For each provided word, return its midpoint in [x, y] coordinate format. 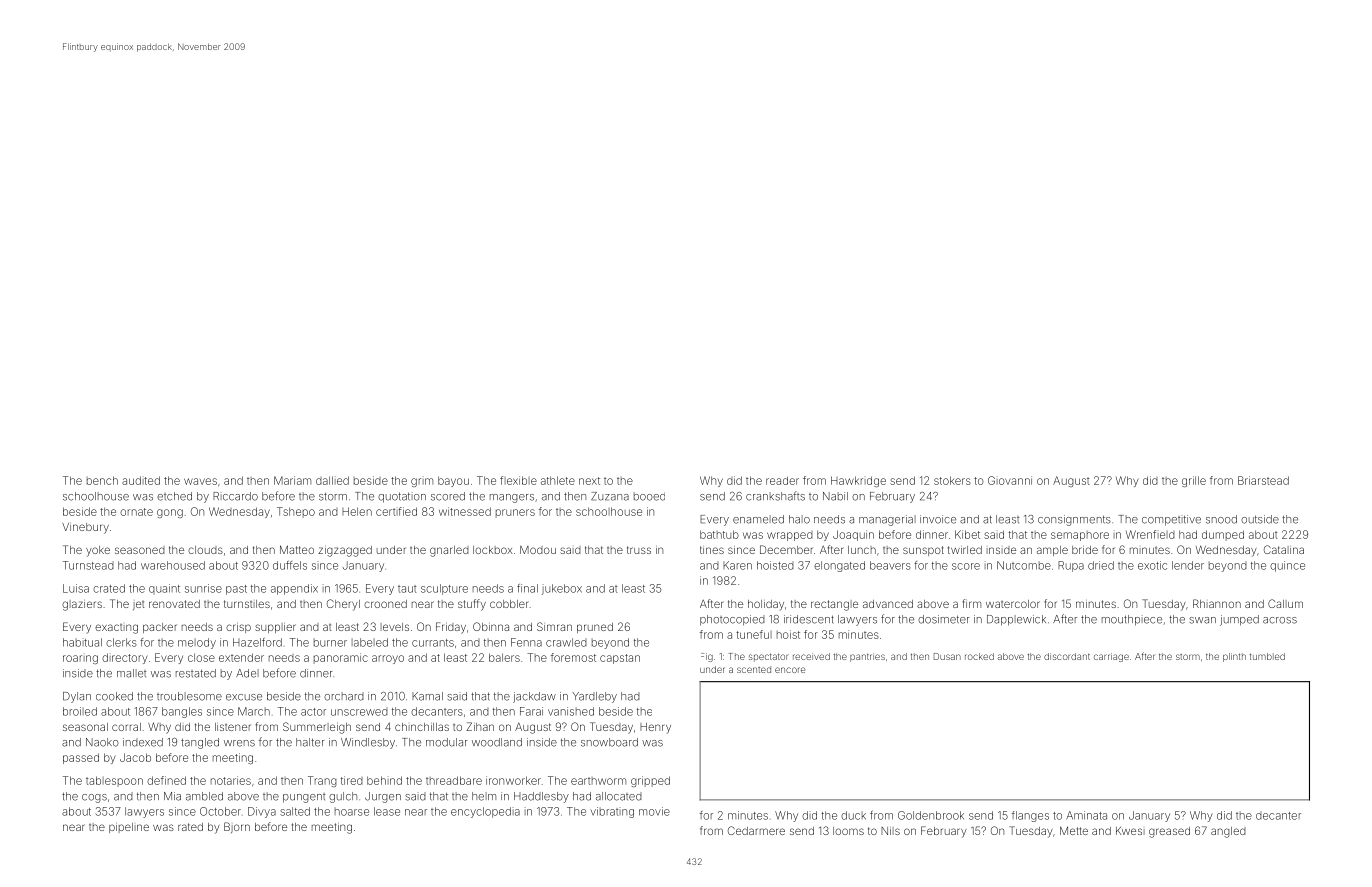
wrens [239, 743]
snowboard [609, 742]
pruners [515, 513]
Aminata [1086, 815]
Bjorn [237, 827]
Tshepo [296, 512]
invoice [938, 519]
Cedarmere [756, 830]
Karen [737, 565]
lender [1188, 565]
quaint [164, 589]
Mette [1074, 830]
